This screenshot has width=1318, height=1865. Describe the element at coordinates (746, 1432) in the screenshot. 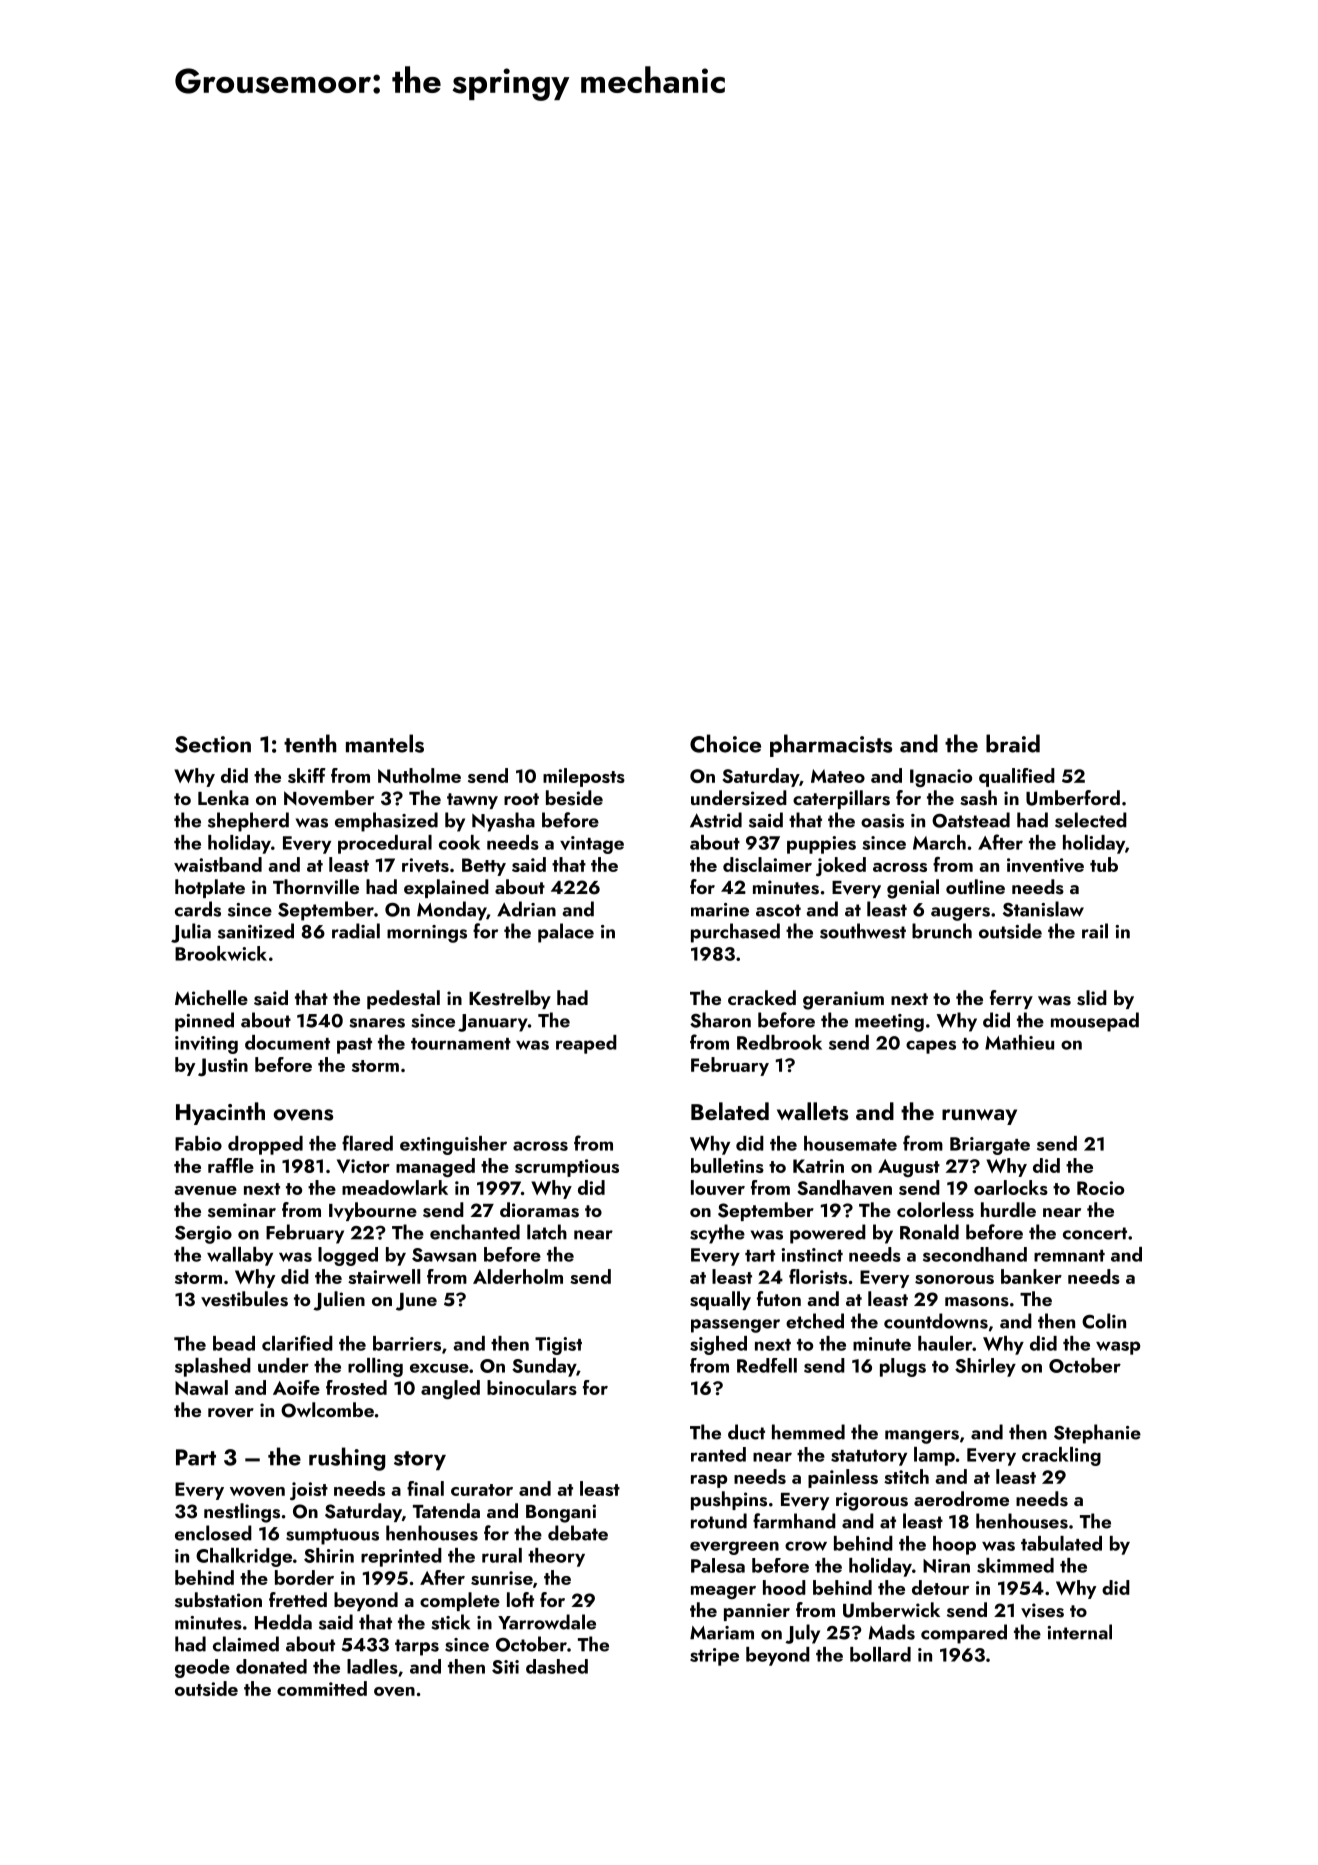

I see `duct` at that location.
